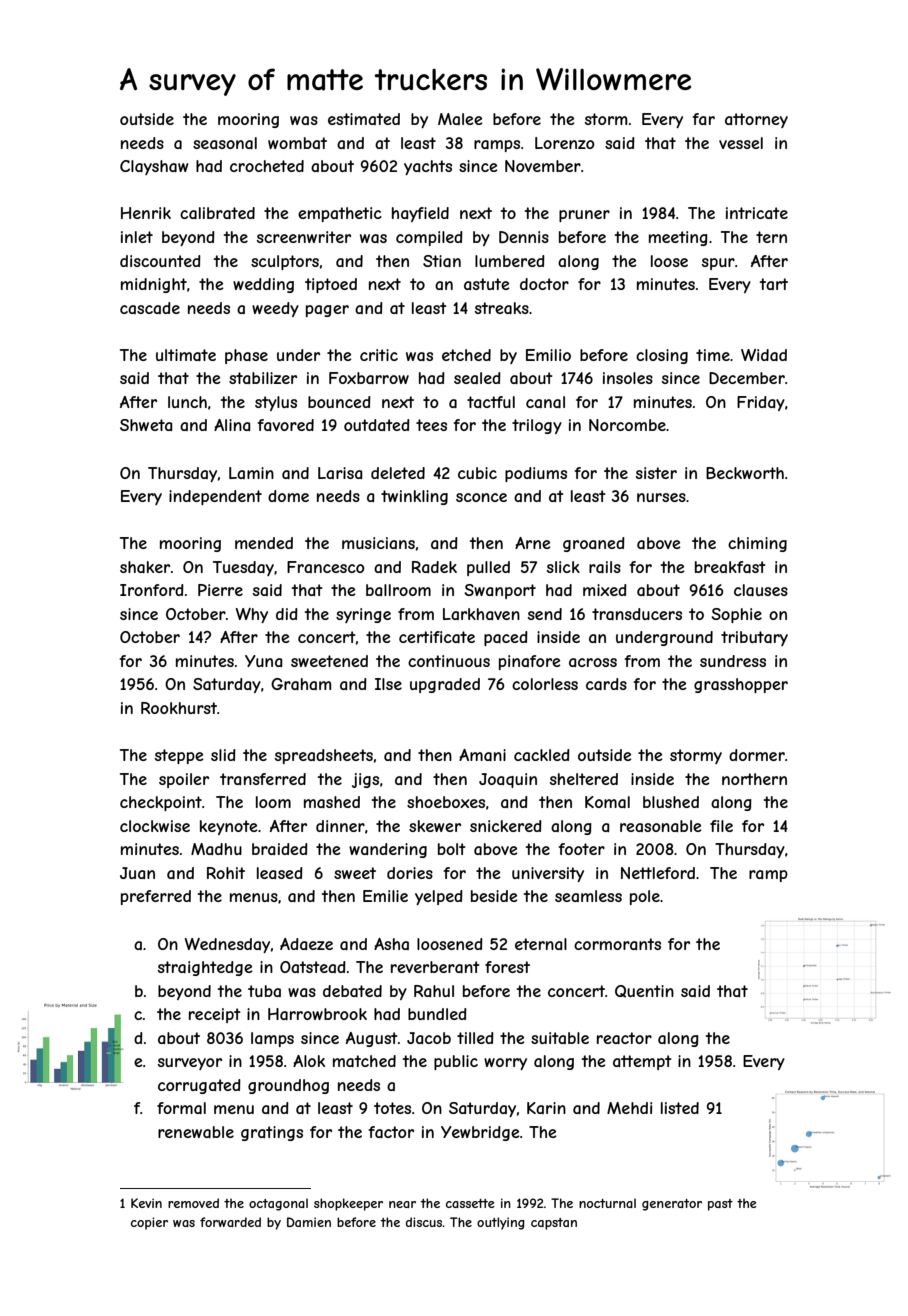 The image size is (908, 1316). I want to click on meeting, so click(678, 238).
